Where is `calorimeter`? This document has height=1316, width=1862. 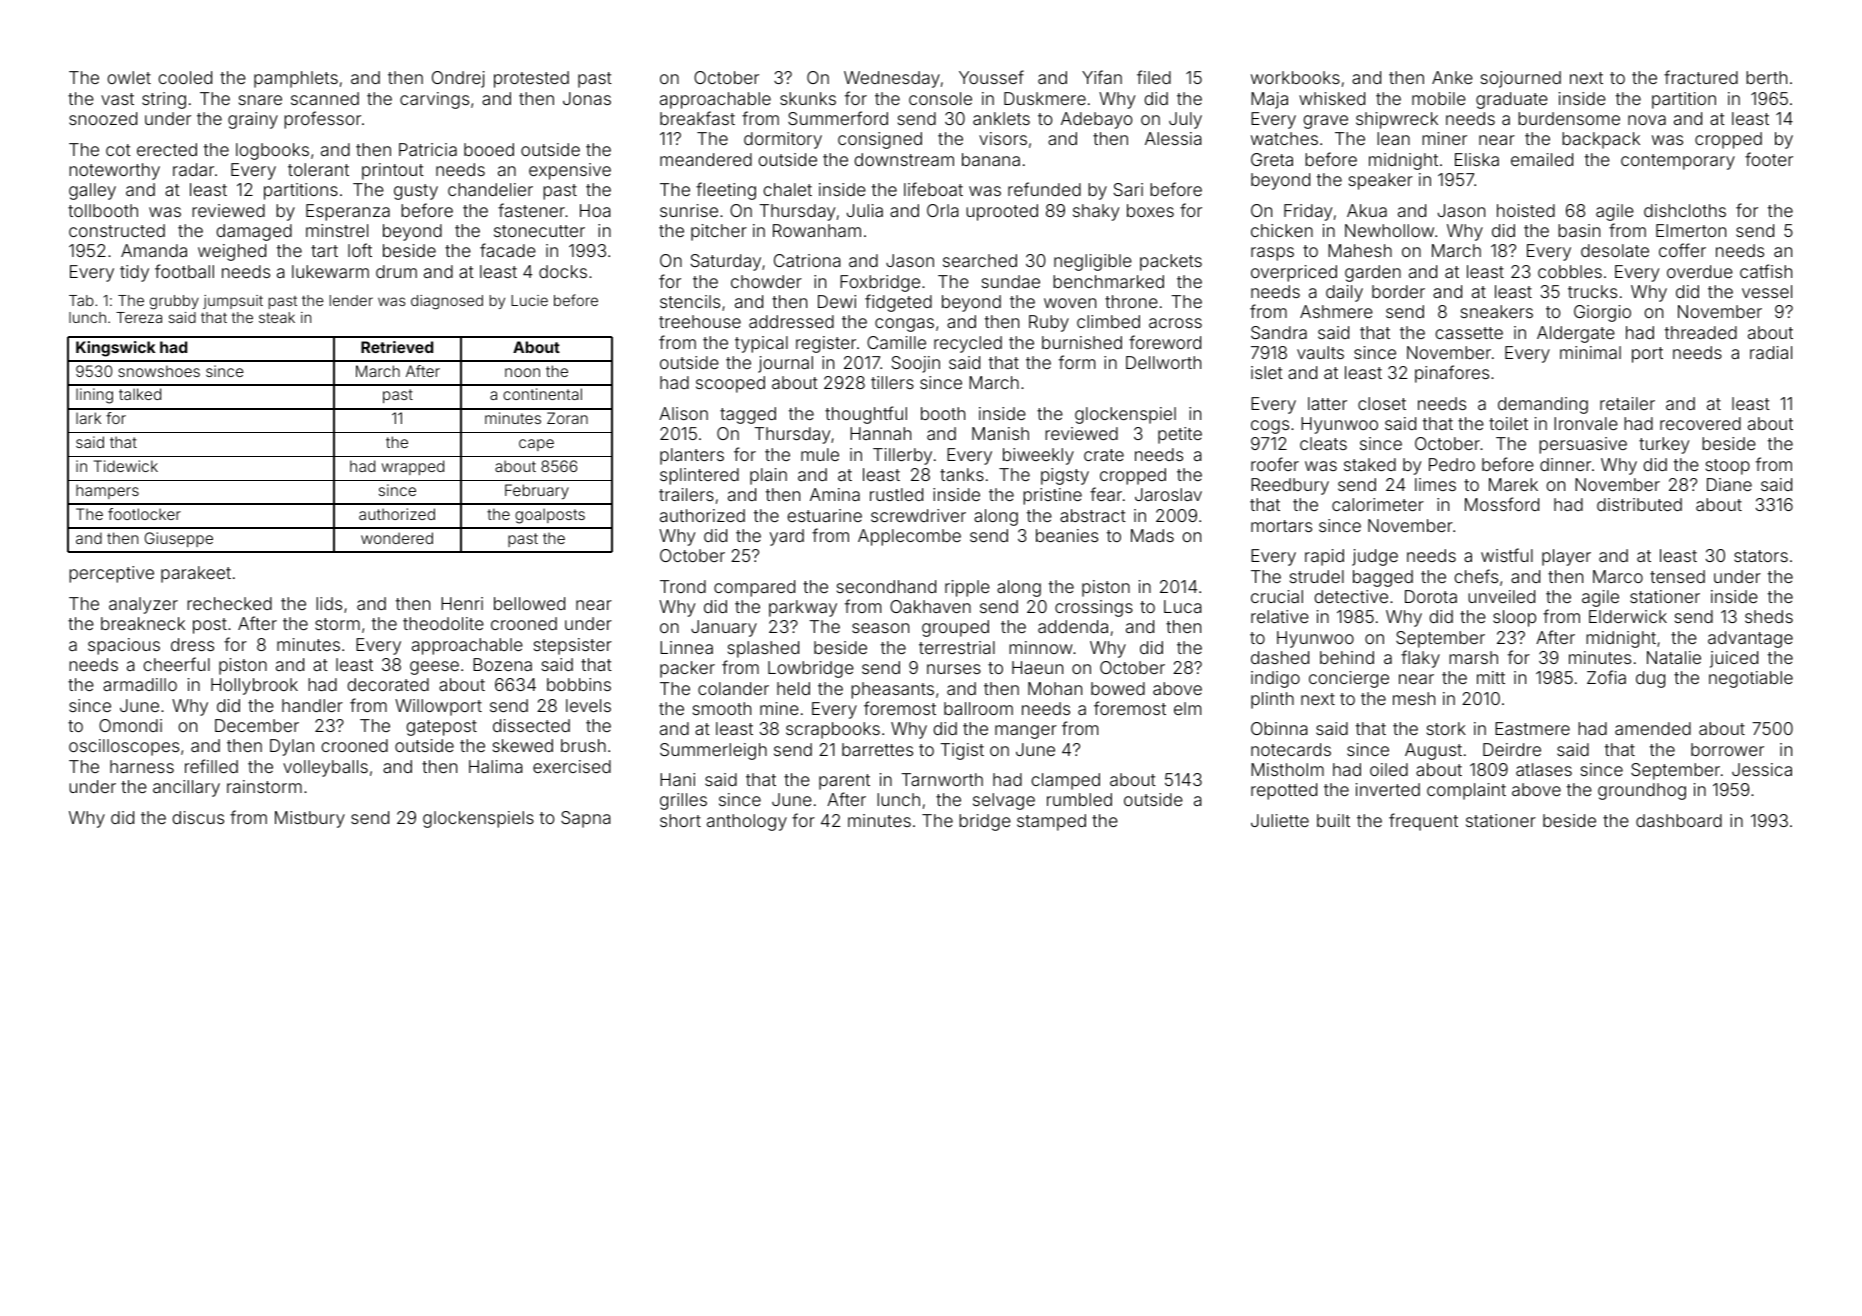
calorimeter is located at coordinates (1378, 504).
